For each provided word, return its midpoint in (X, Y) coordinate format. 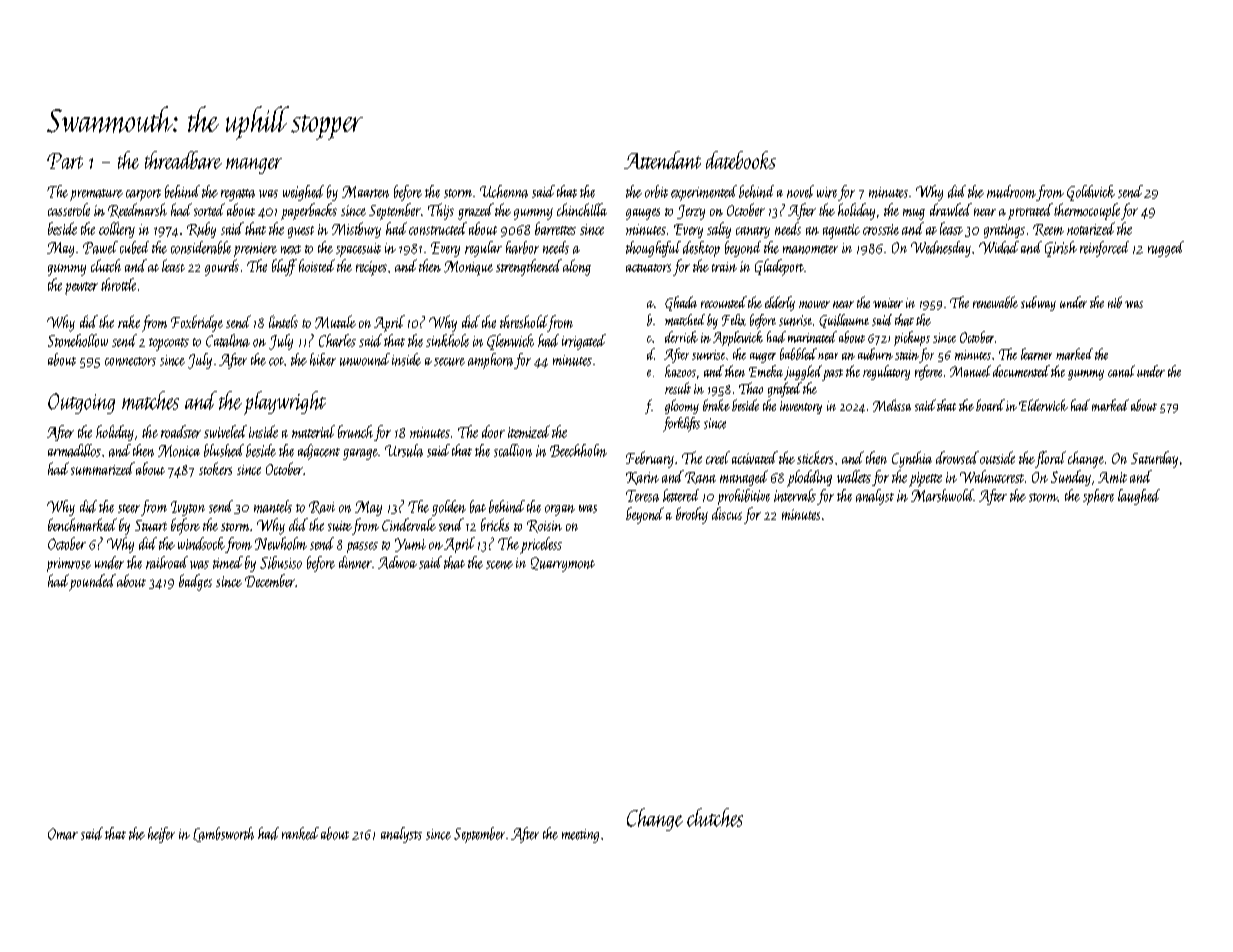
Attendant (662, 160)
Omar (63, 834)
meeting (580, 836)
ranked (300, 833)
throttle (118, 284)
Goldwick (1091, 193)
